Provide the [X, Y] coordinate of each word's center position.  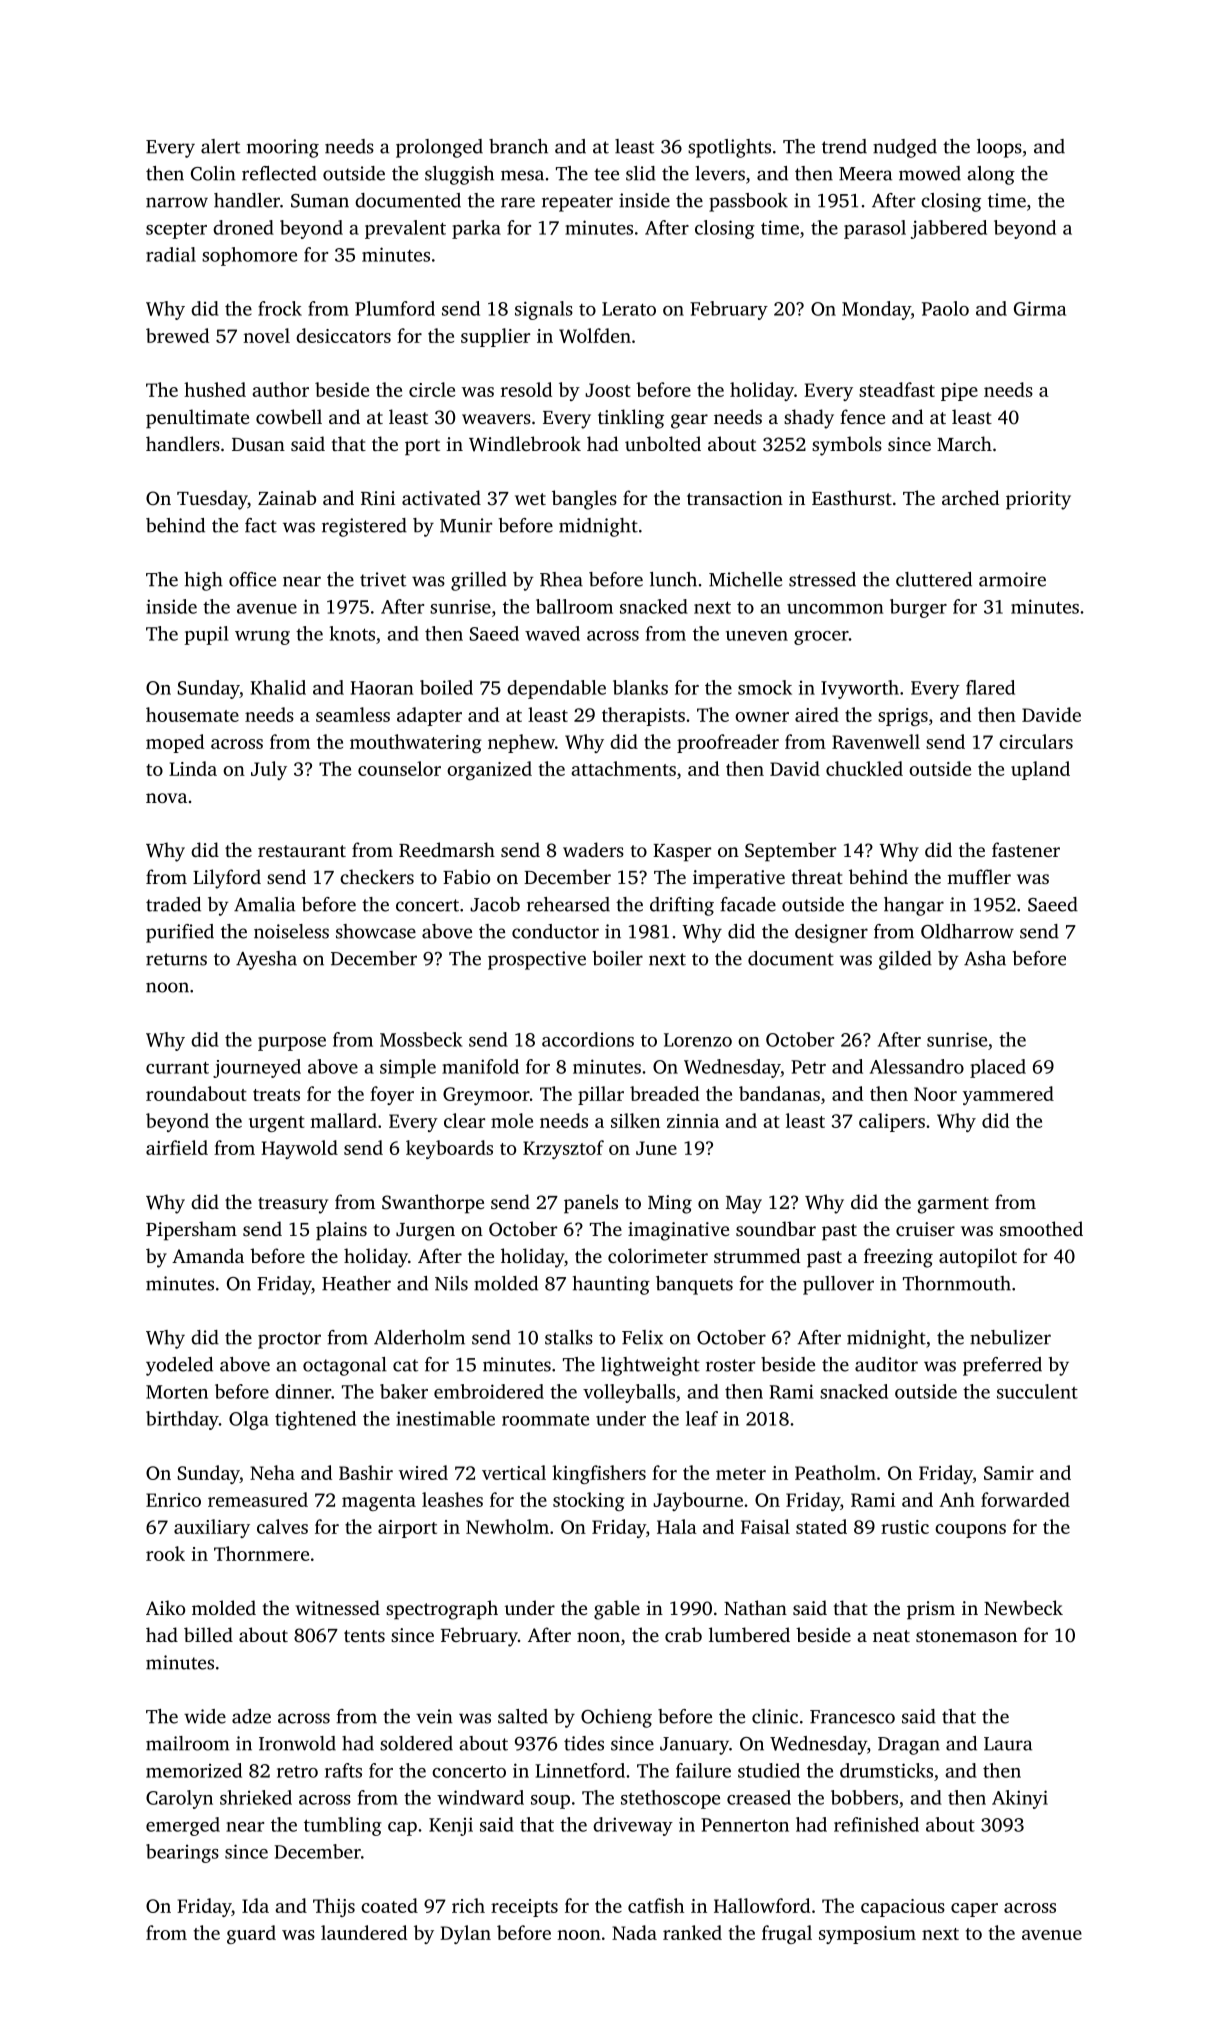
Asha [985, 958]
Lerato [629, 309]
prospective [537, 960]
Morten [177, 1392]
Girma [1040, 308]
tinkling [631, 419]
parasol [875, 229]
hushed [215, 389]
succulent [1037, 1391]
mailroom [188, 1743]
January [694, 1746]
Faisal [765, 1526]
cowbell [289, 416]
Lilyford [227, 879]
